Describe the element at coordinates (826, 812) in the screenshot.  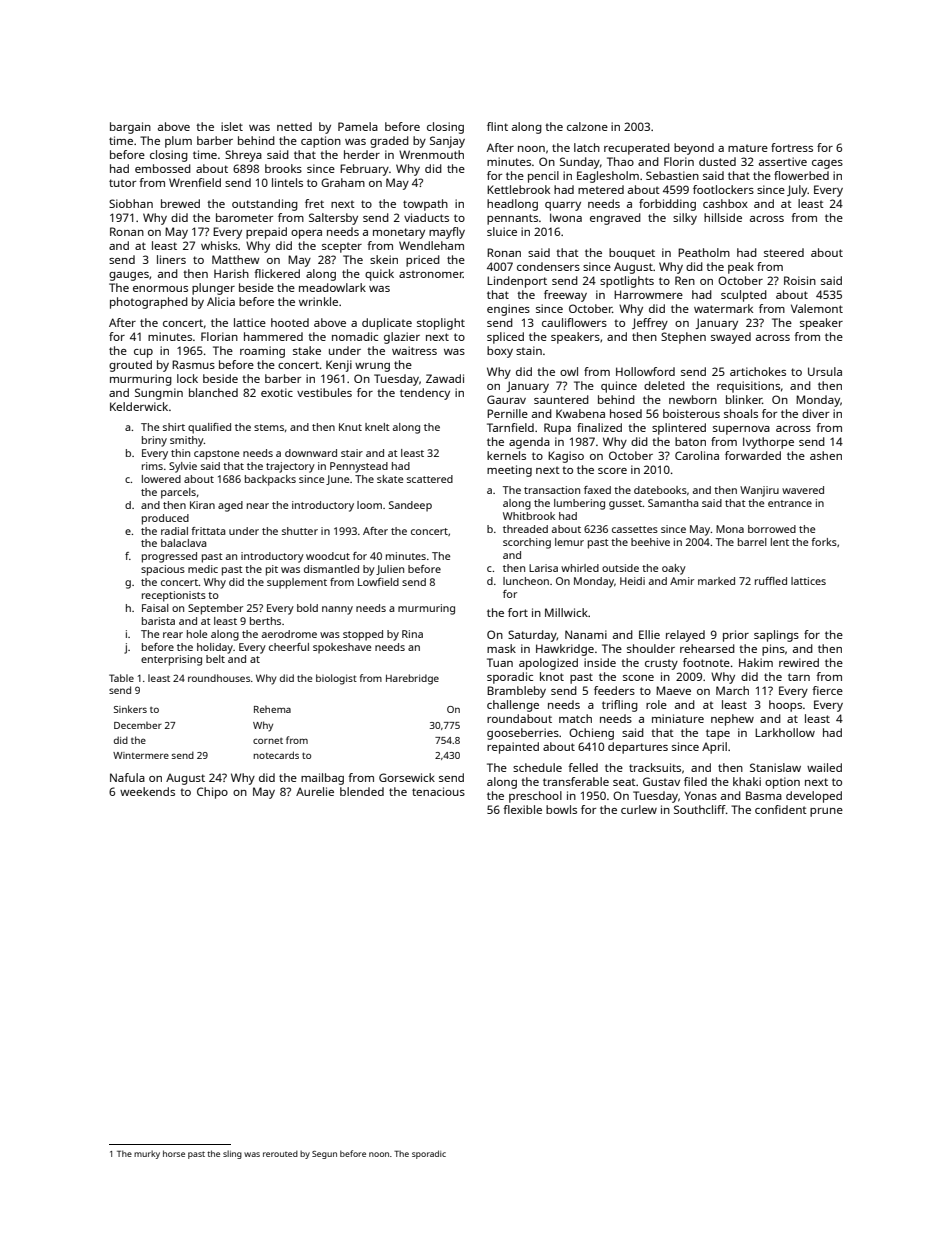
I see `prune` at that location.
